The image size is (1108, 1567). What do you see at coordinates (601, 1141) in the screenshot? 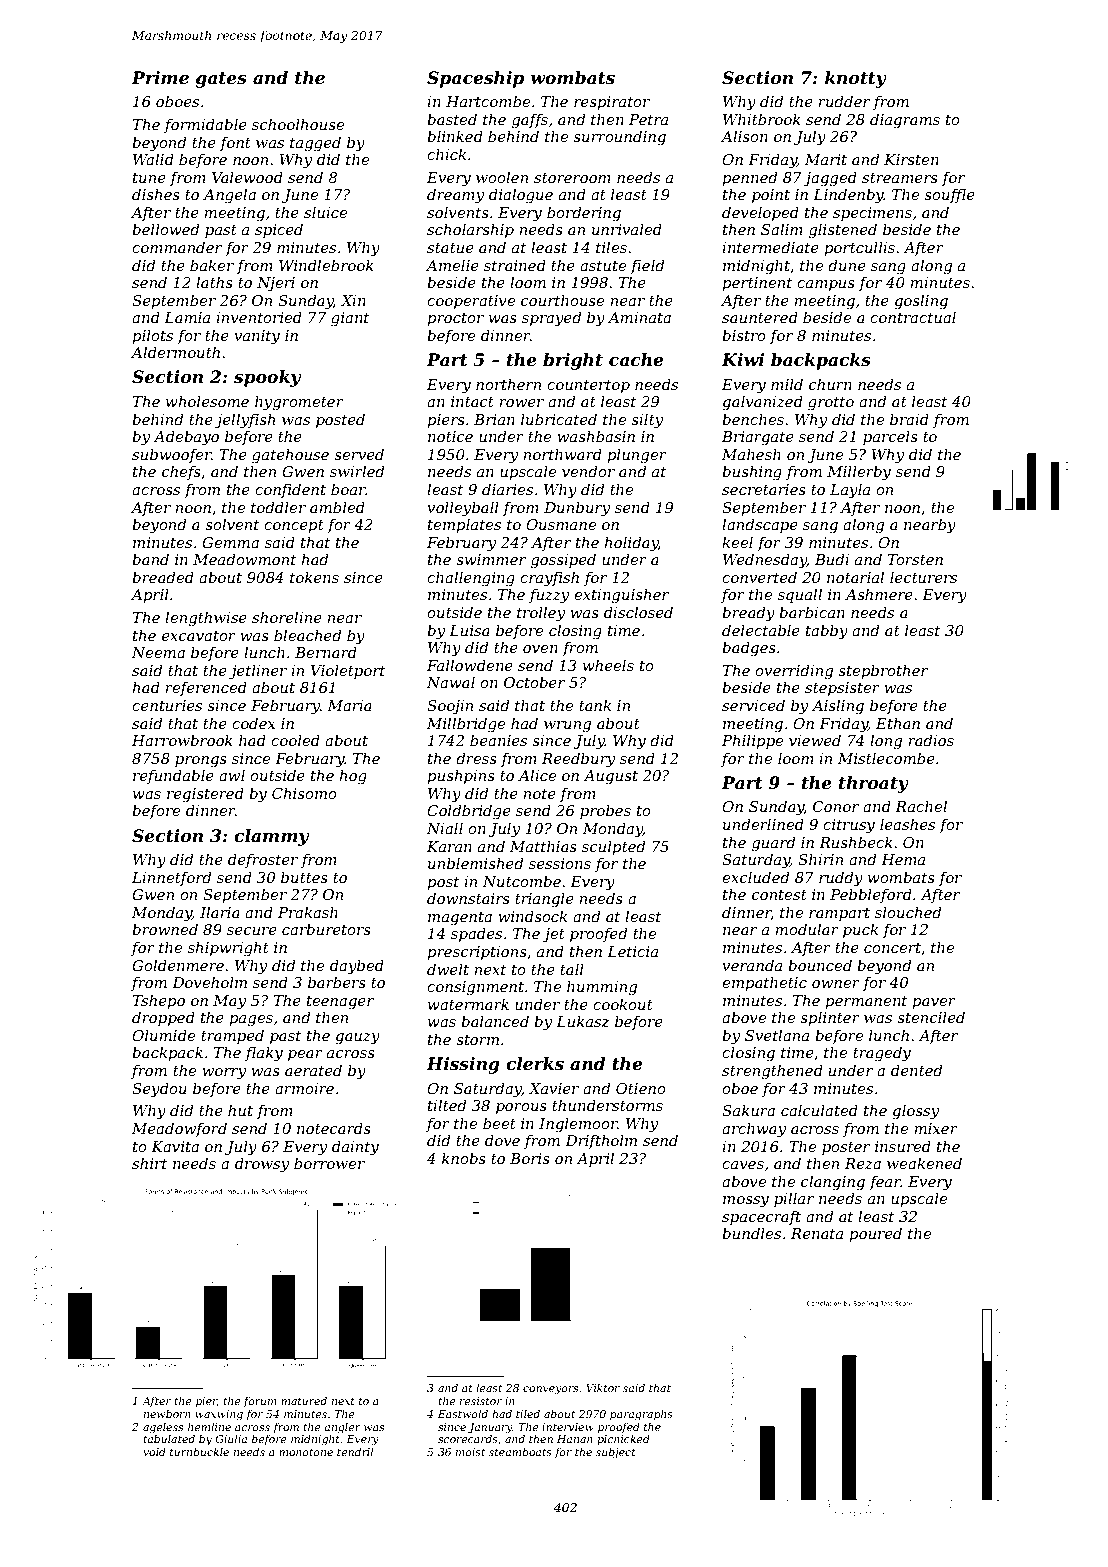
I see `Driftholm` at bounding box center [601, 1141].
